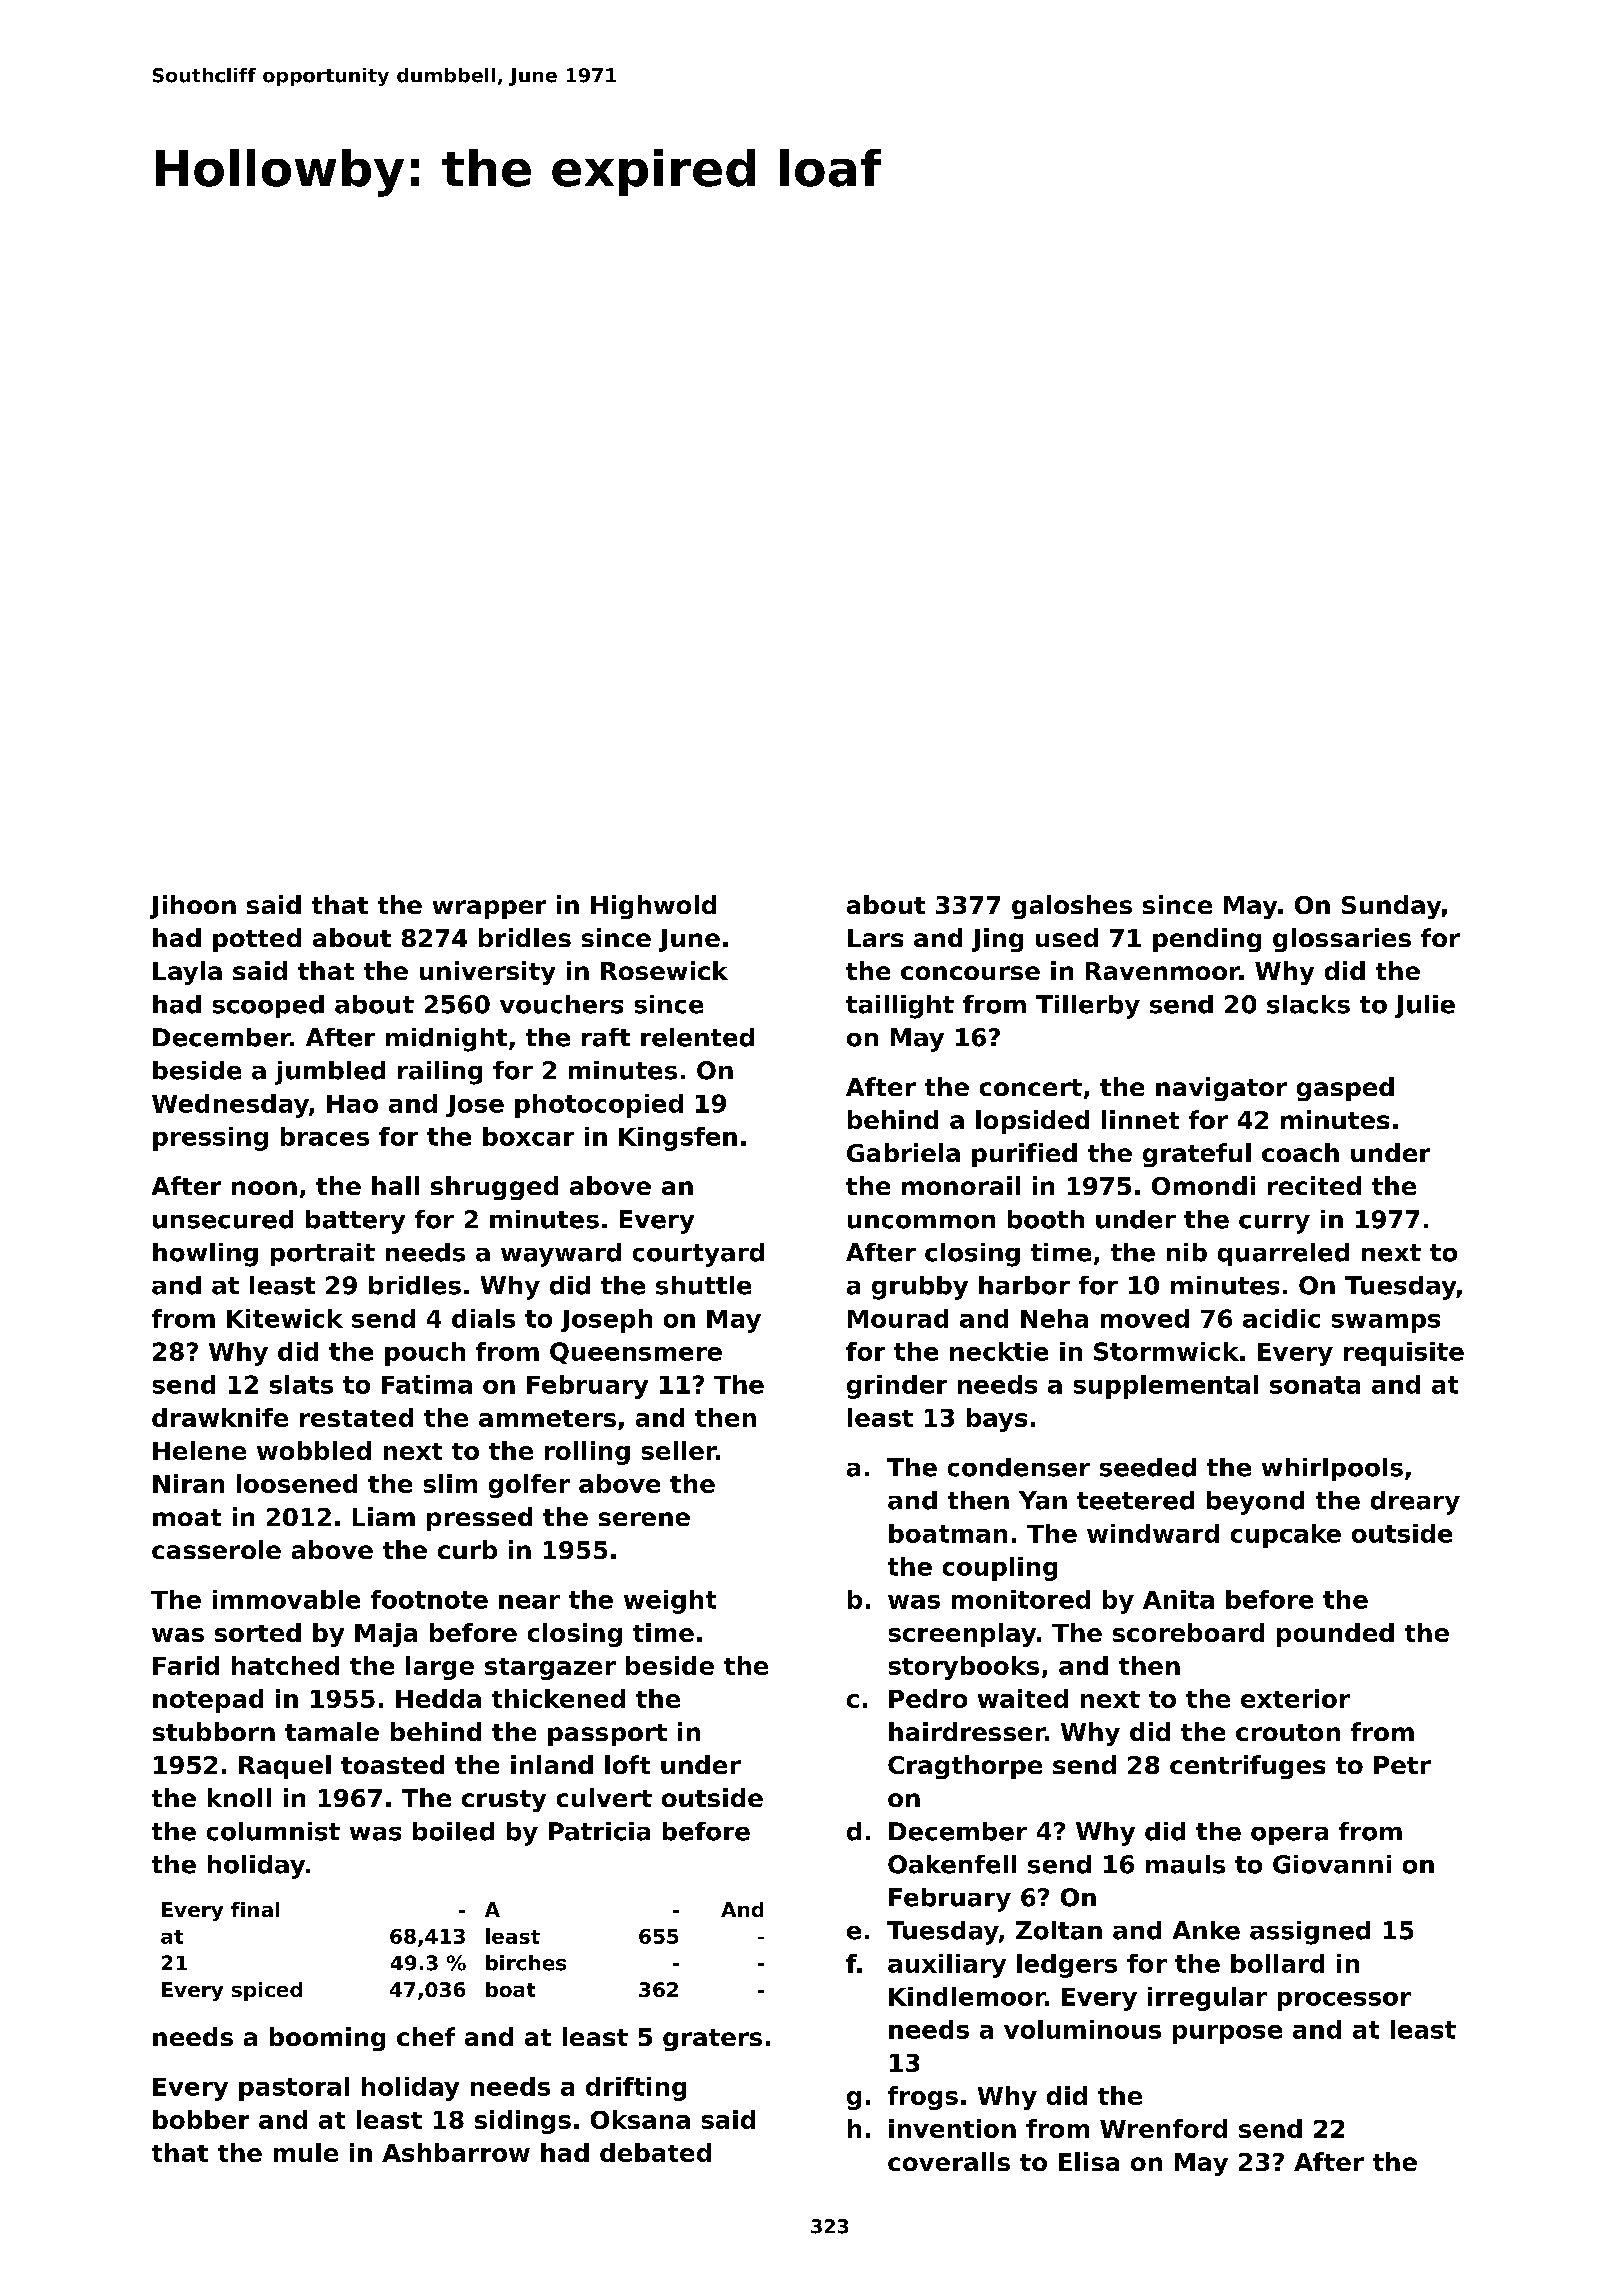 The height and width of the screenshot is (2292, 1620). I want to click on birches, so click(526, 1963).
